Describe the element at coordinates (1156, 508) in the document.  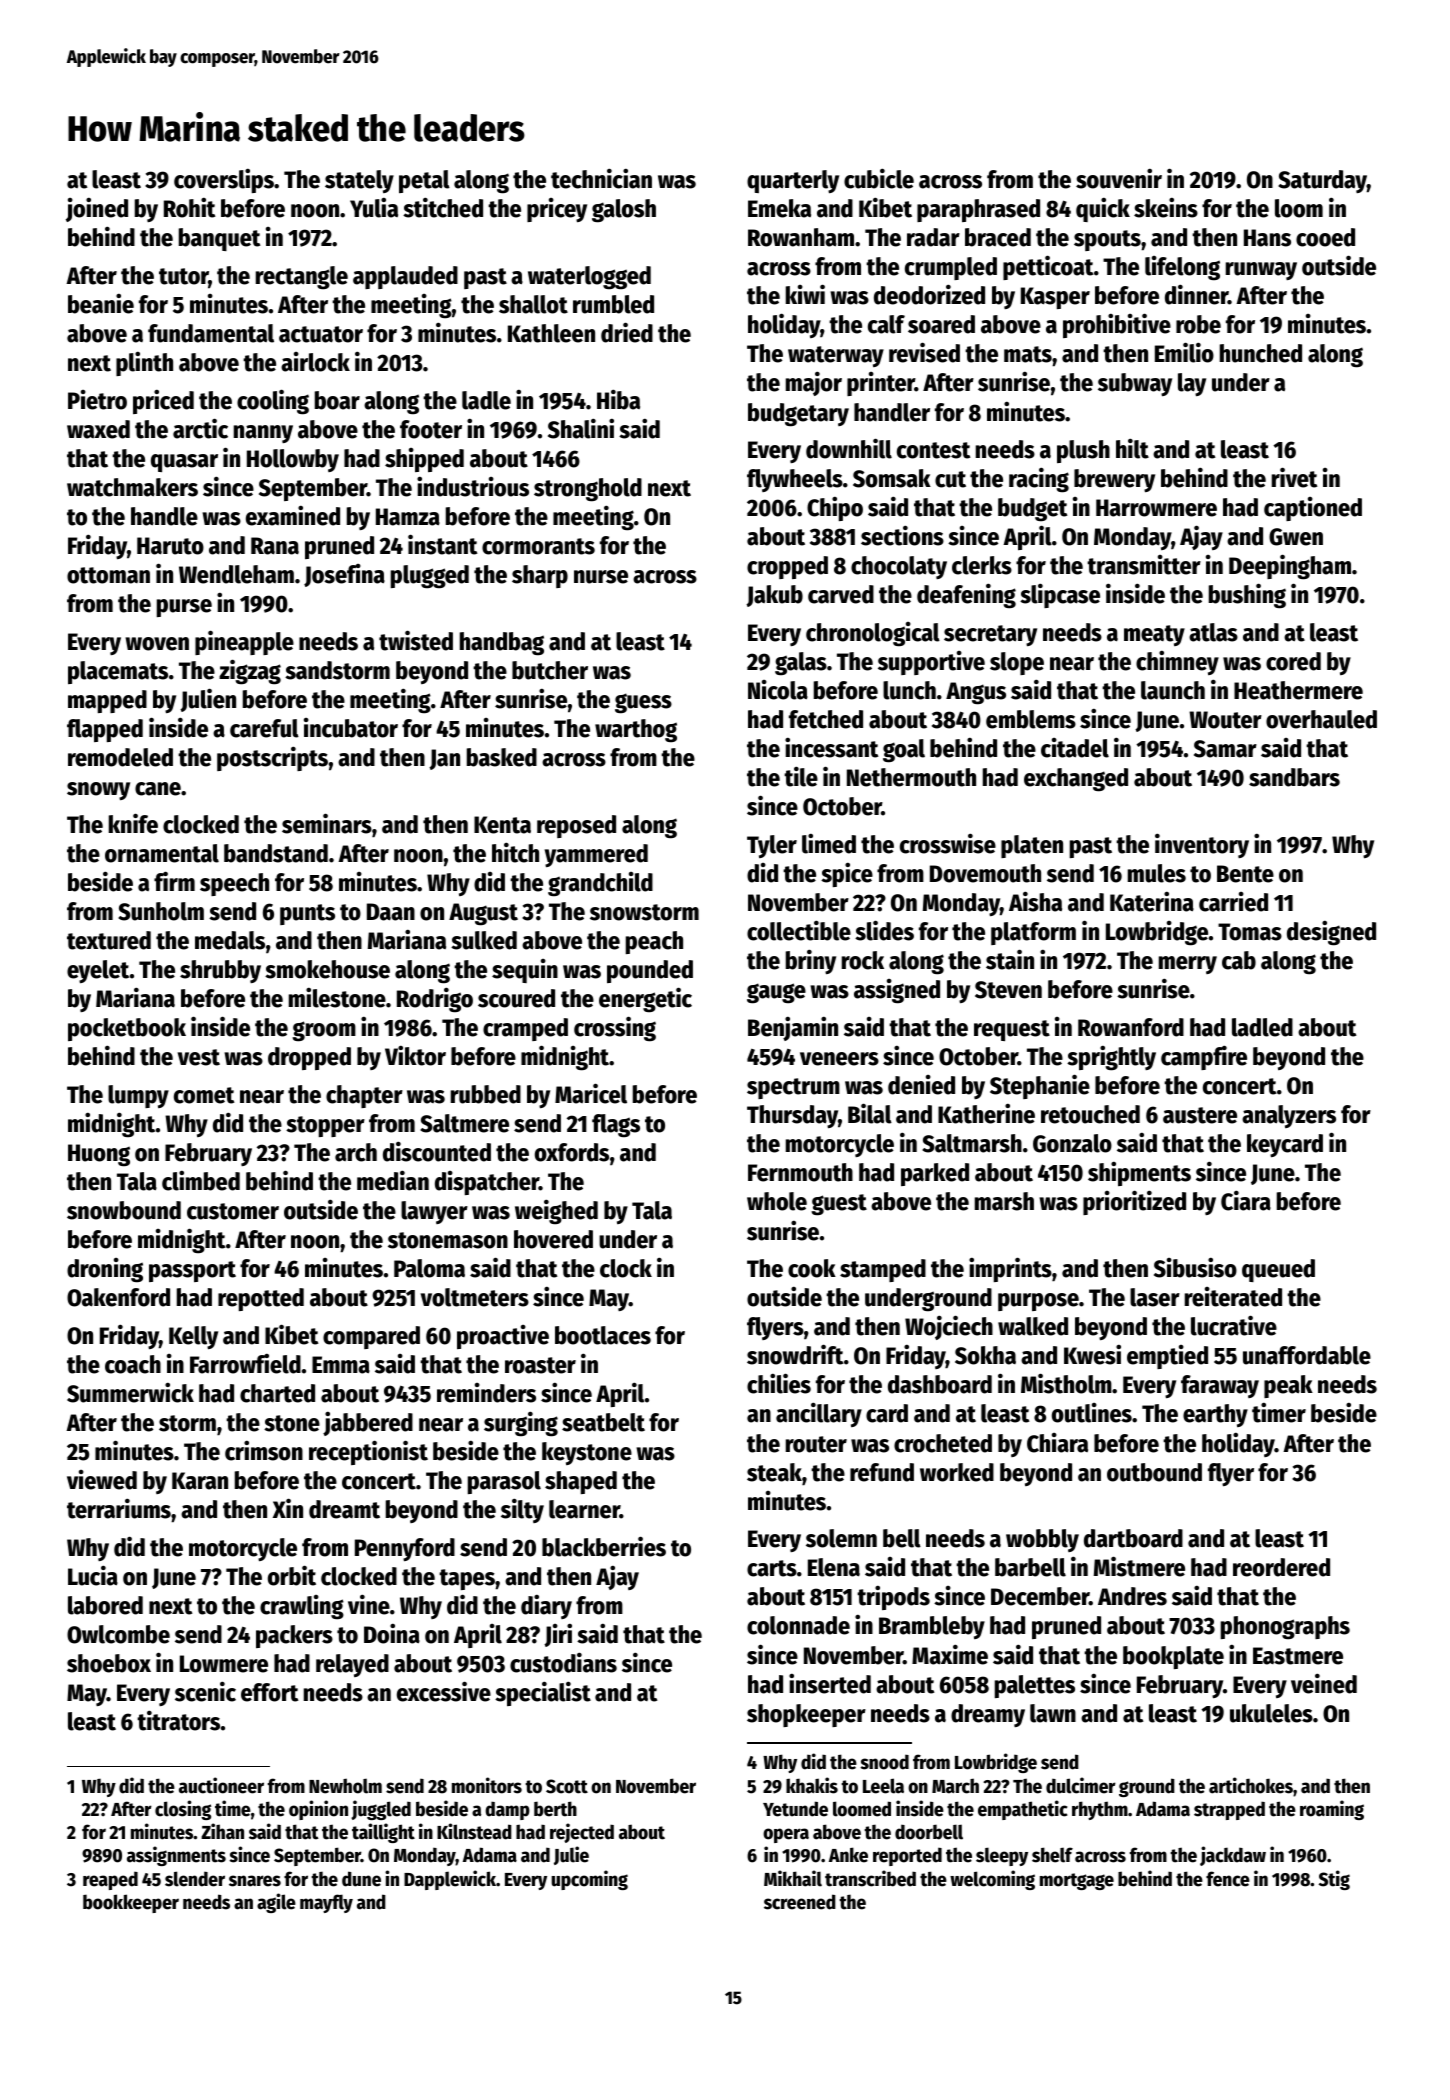
I see `Harrowmere` at that location.
